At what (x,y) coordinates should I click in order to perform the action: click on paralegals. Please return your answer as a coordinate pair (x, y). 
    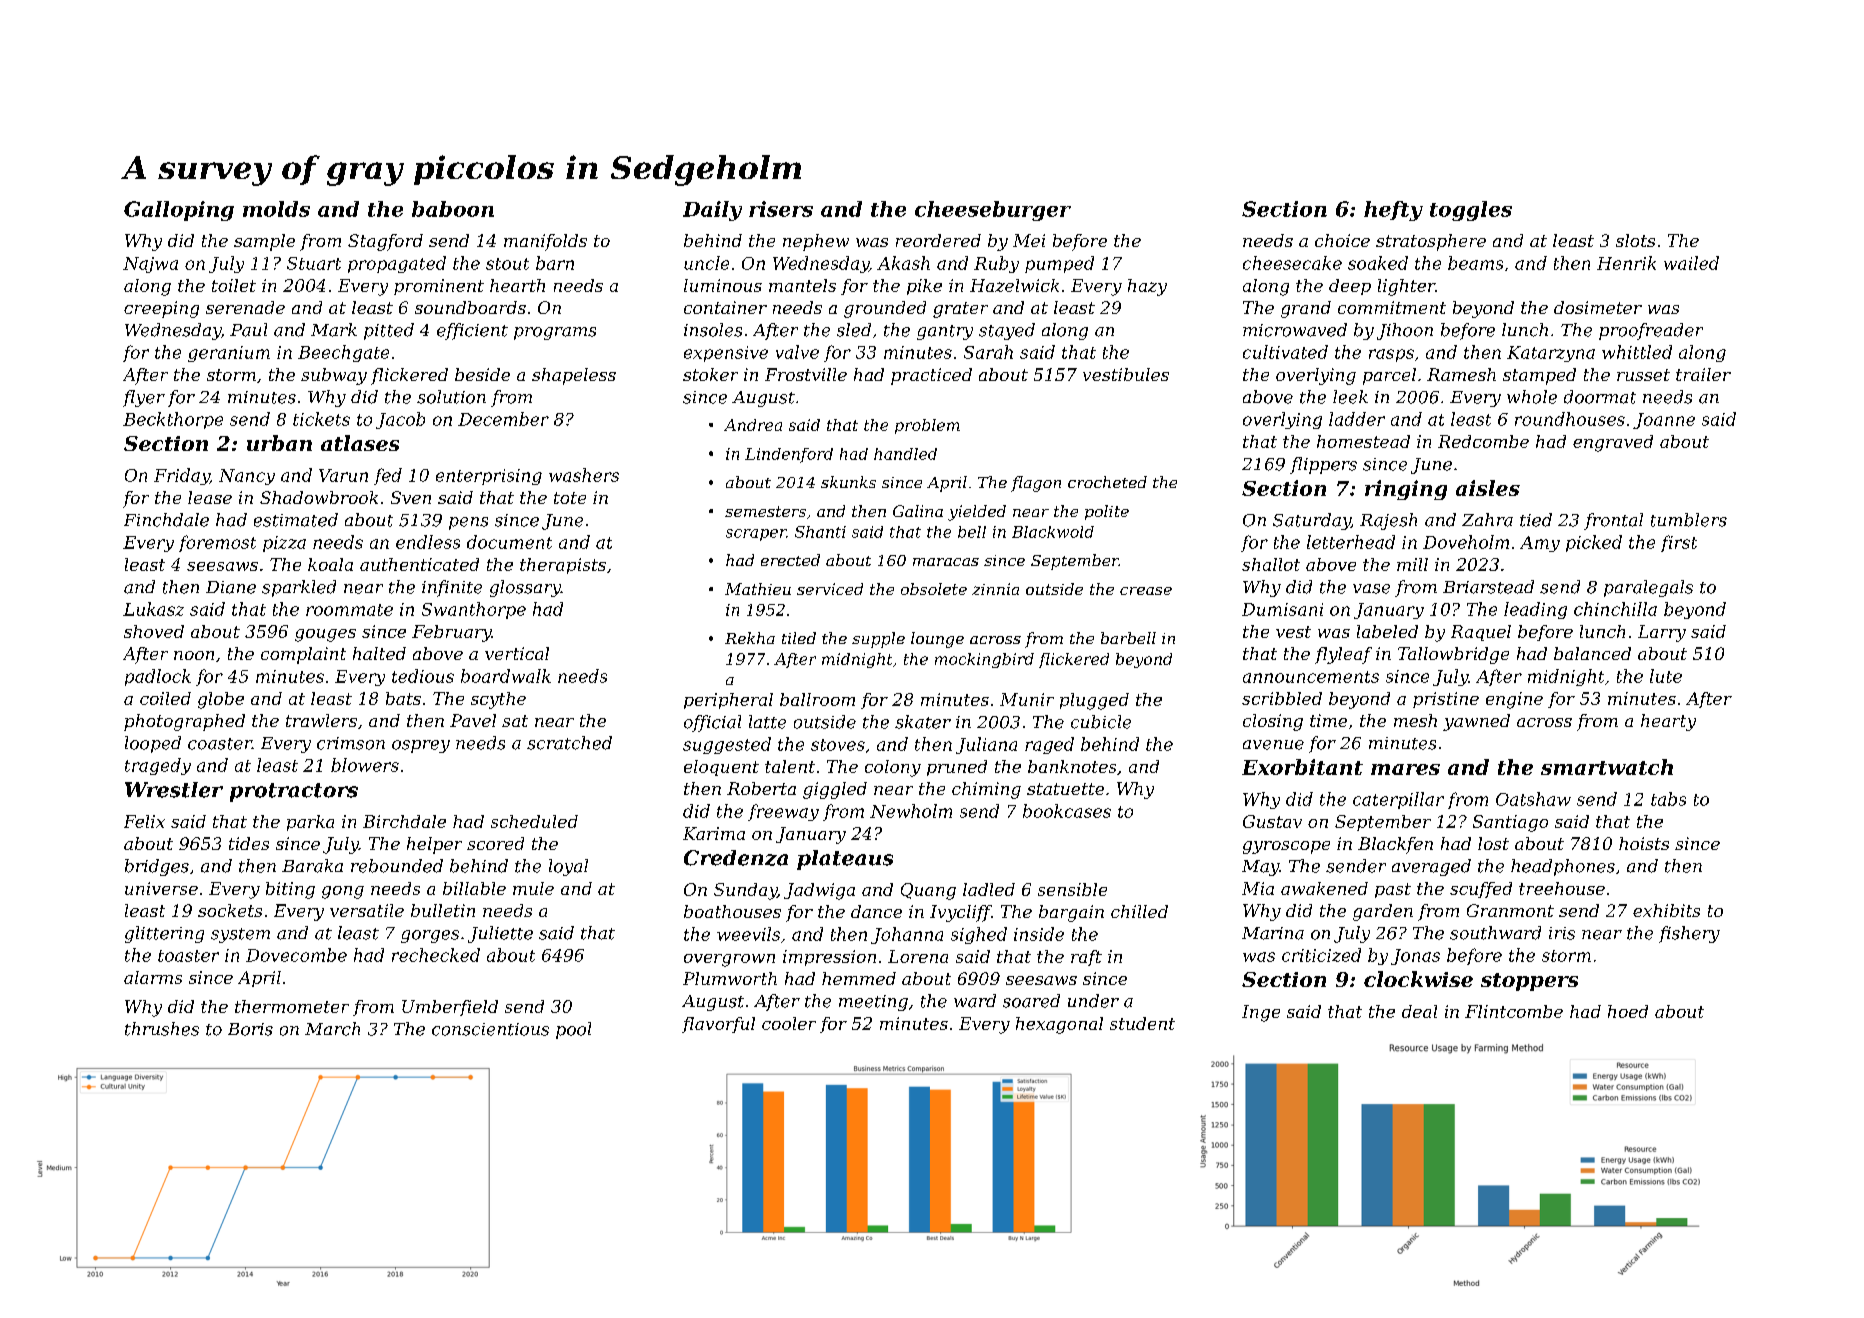
    Looking at the image, I should click on (1648, 588).
